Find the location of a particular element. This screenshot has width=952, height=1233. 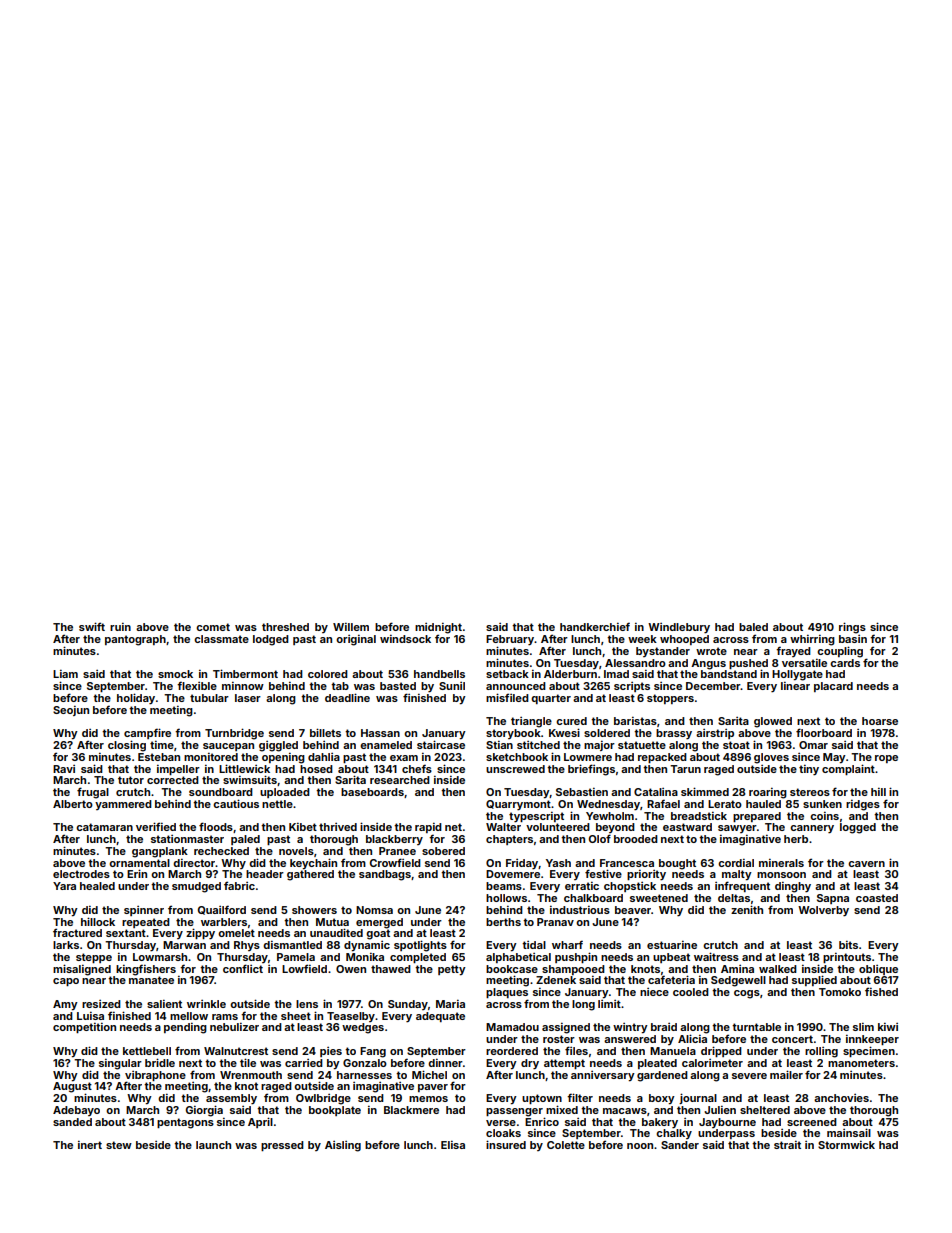

dripped is located at coordinates (721, 1051).
